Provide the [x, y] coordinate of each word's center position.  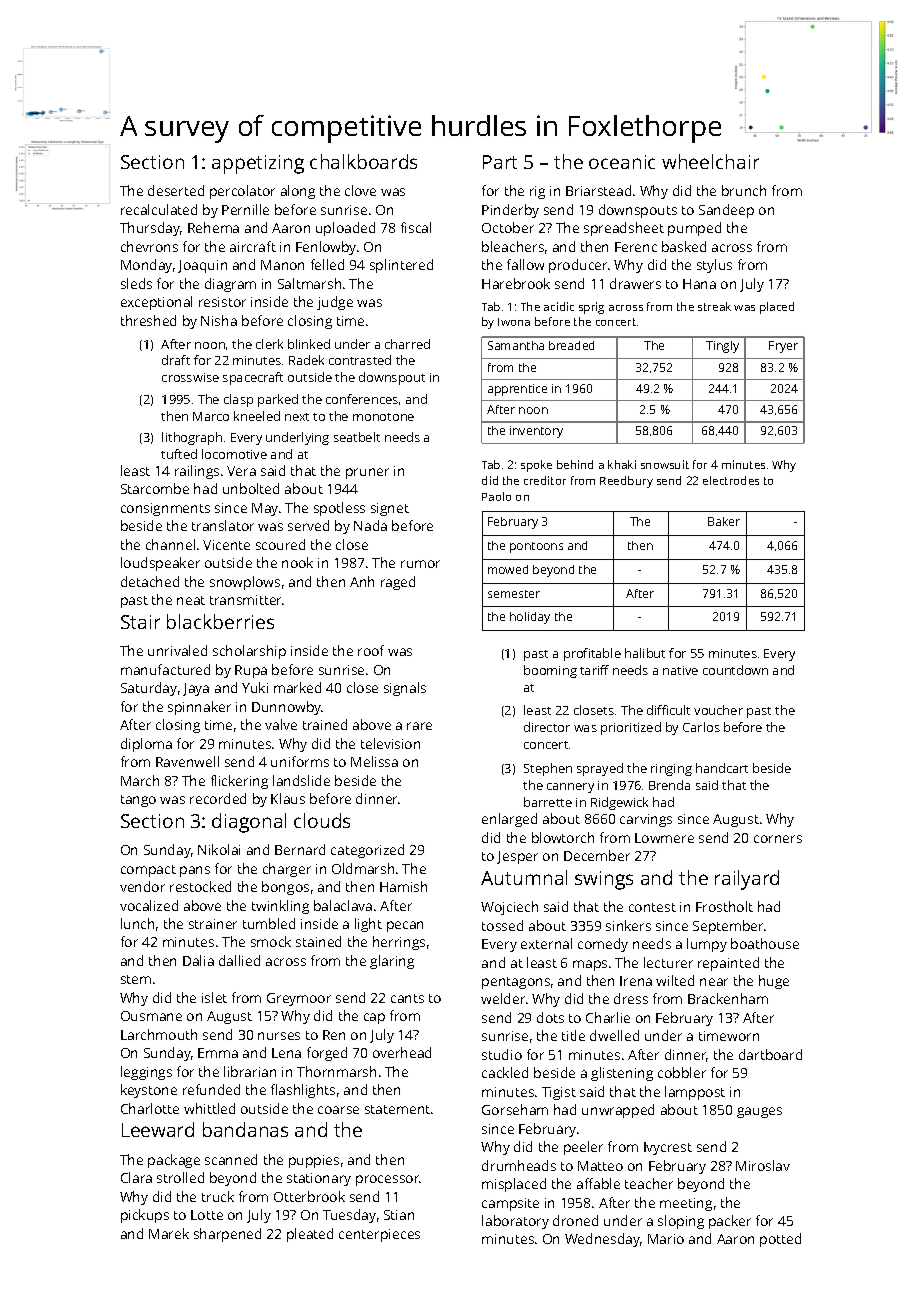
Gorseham [515, 1109]
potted [780, 1240]
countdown [735, 670]
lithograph [192, 438]
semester [514, 594]
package [174, 1161]
